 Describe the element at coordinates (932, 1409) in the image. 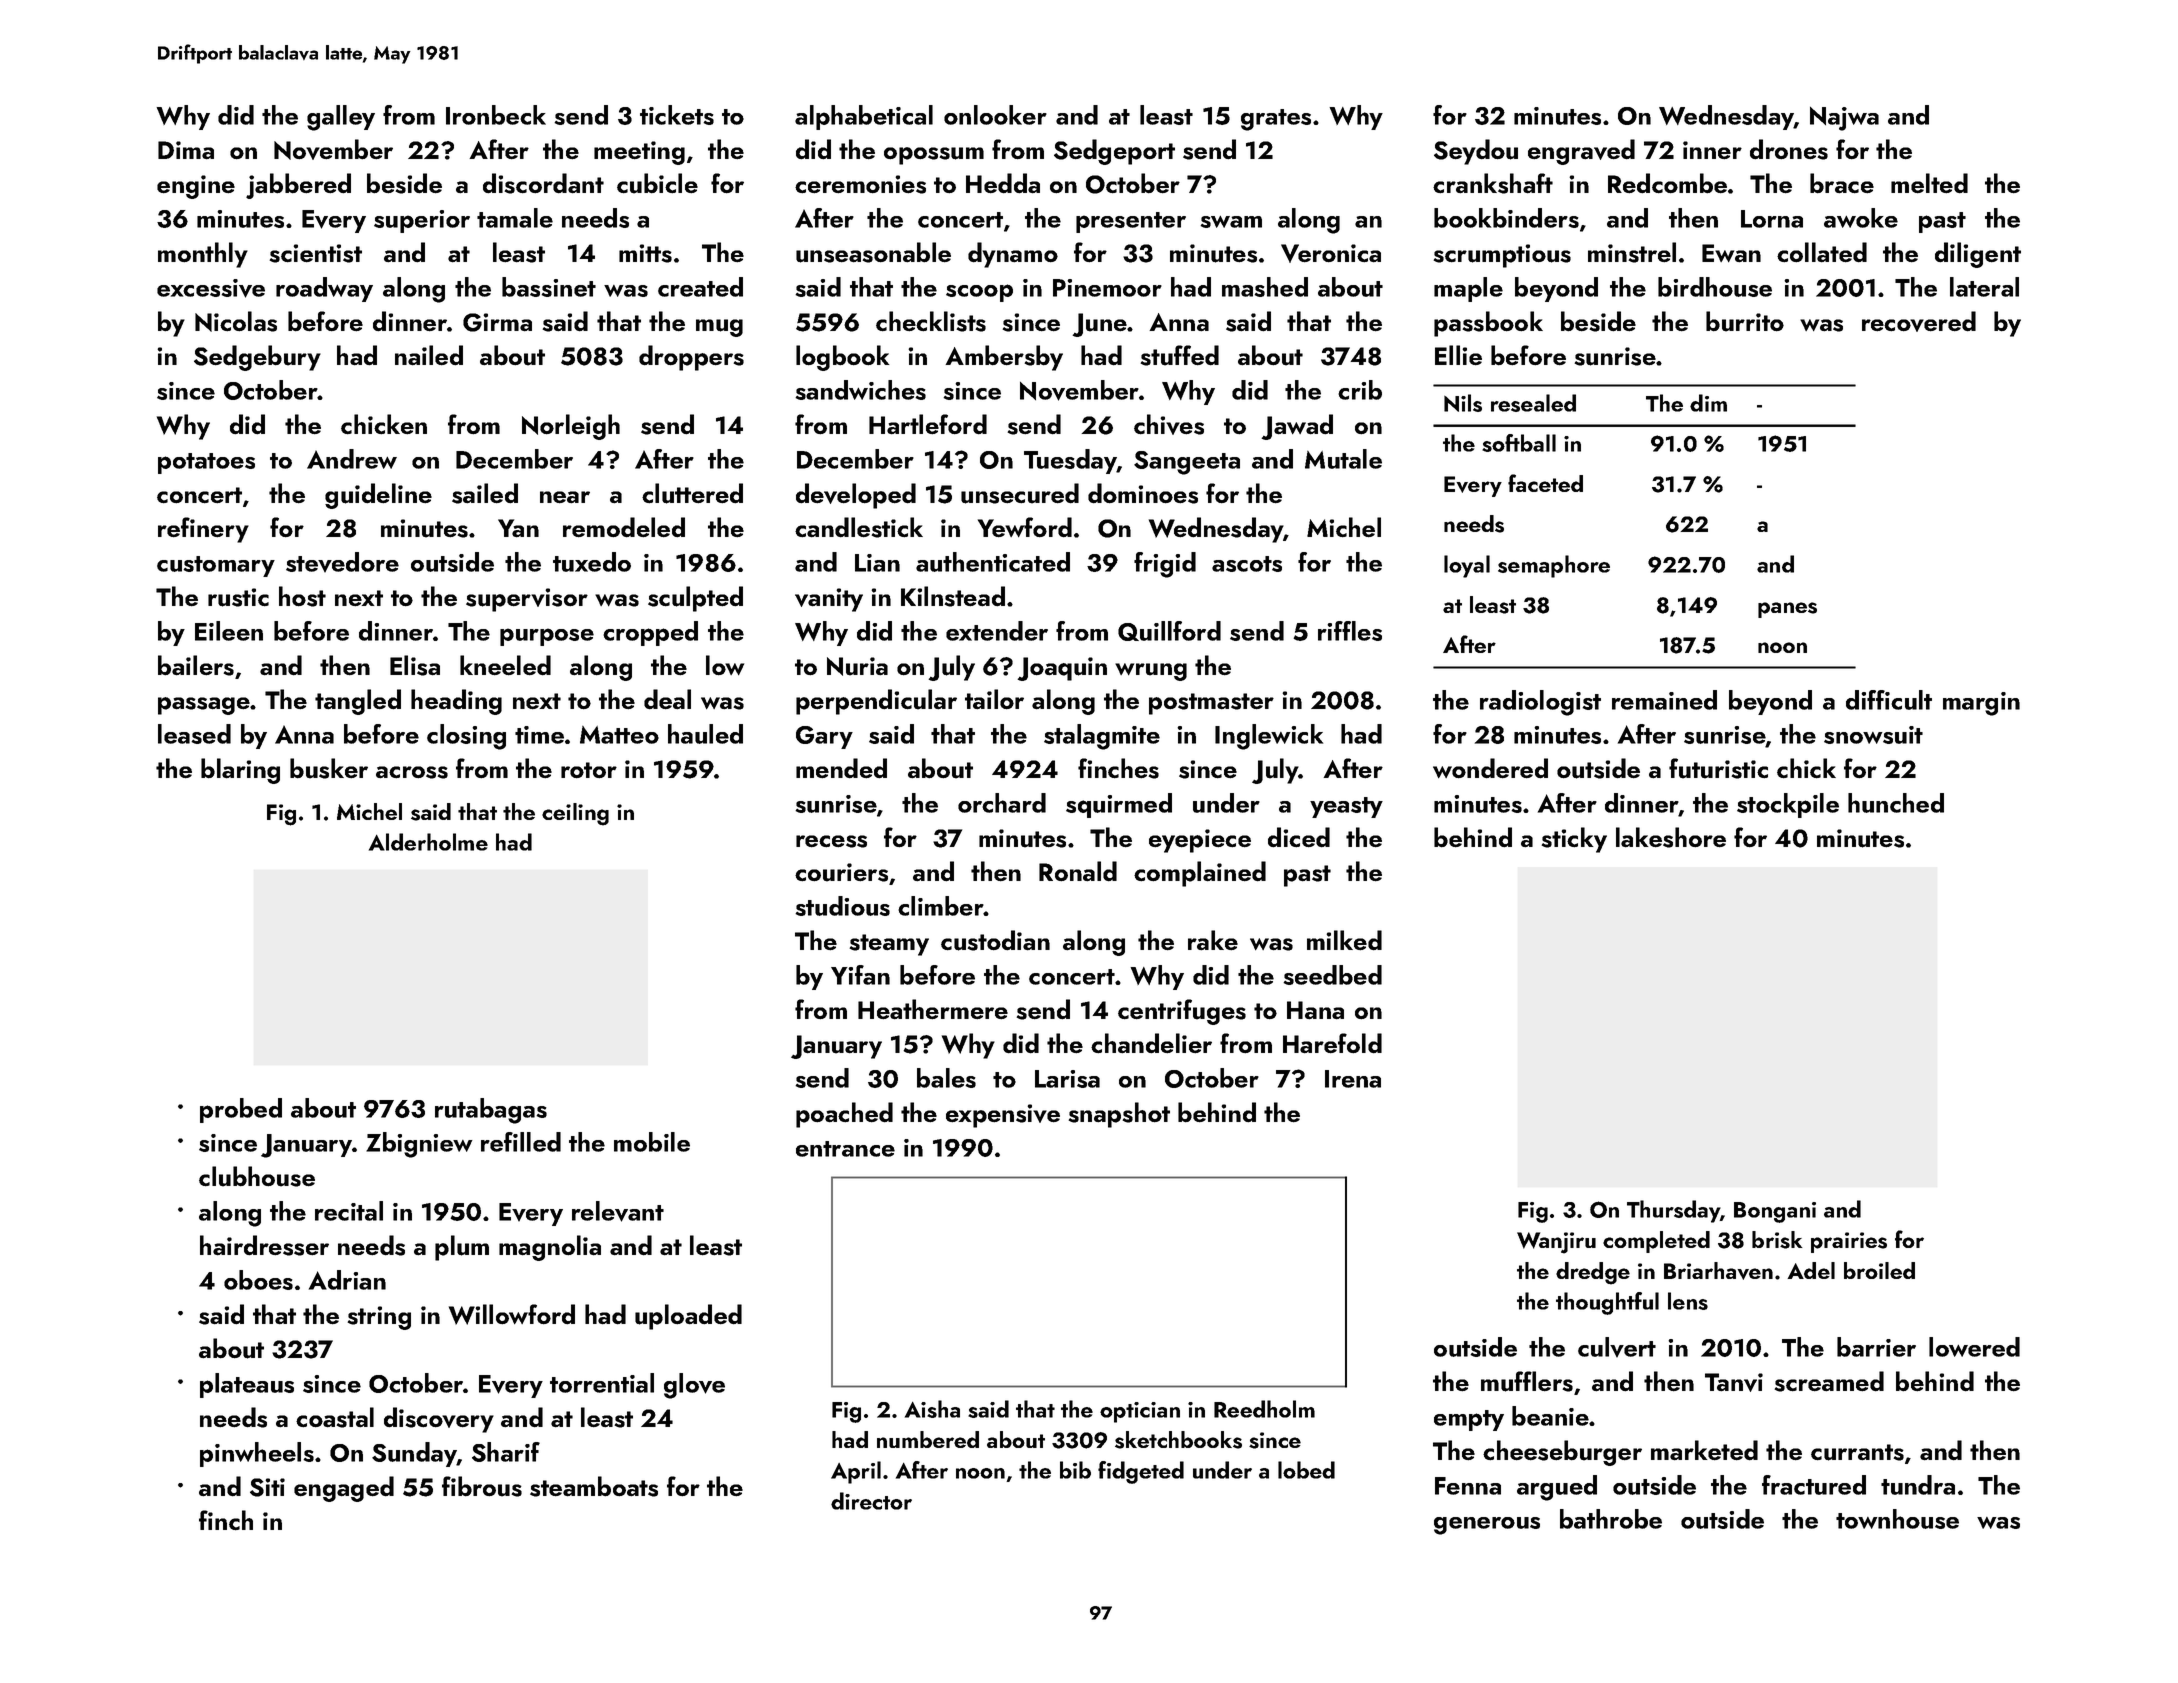

I see `Aisha` at that location.
